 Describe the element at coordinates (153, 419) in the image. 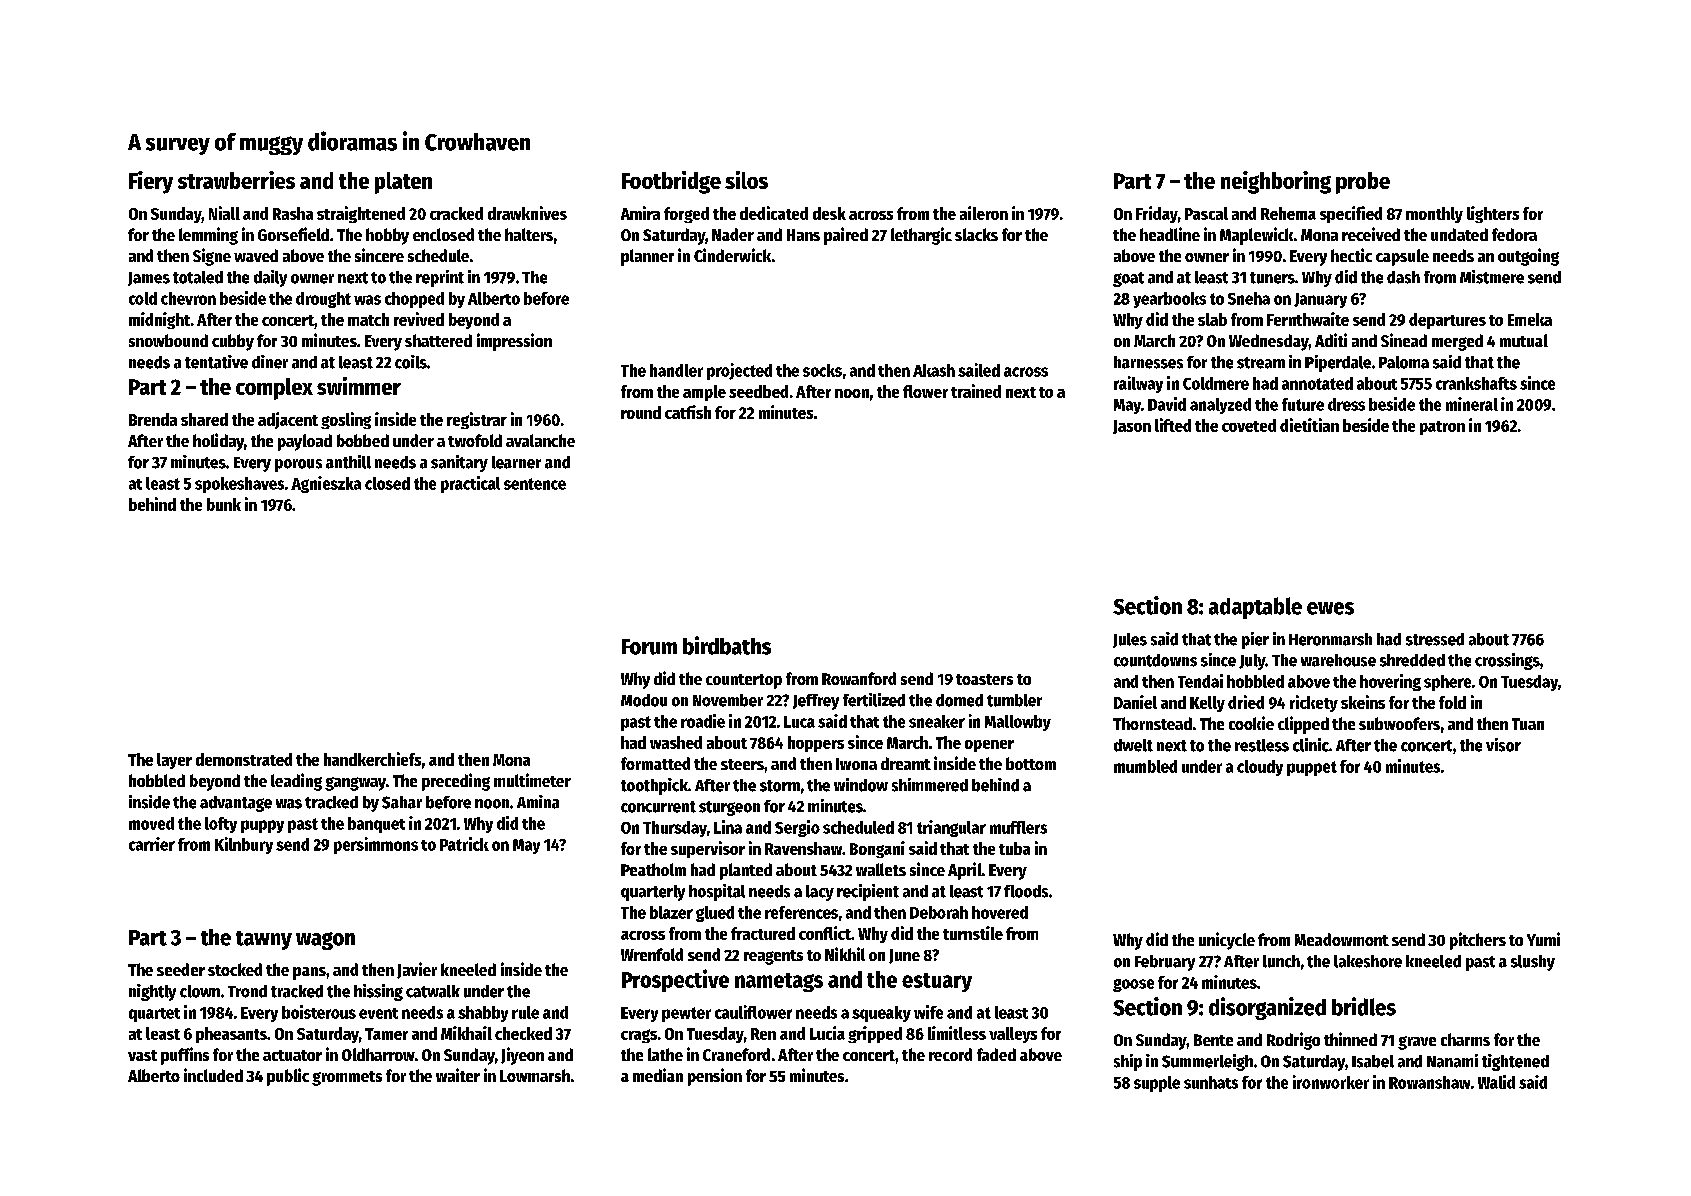

I see `Brenda` at that location.
